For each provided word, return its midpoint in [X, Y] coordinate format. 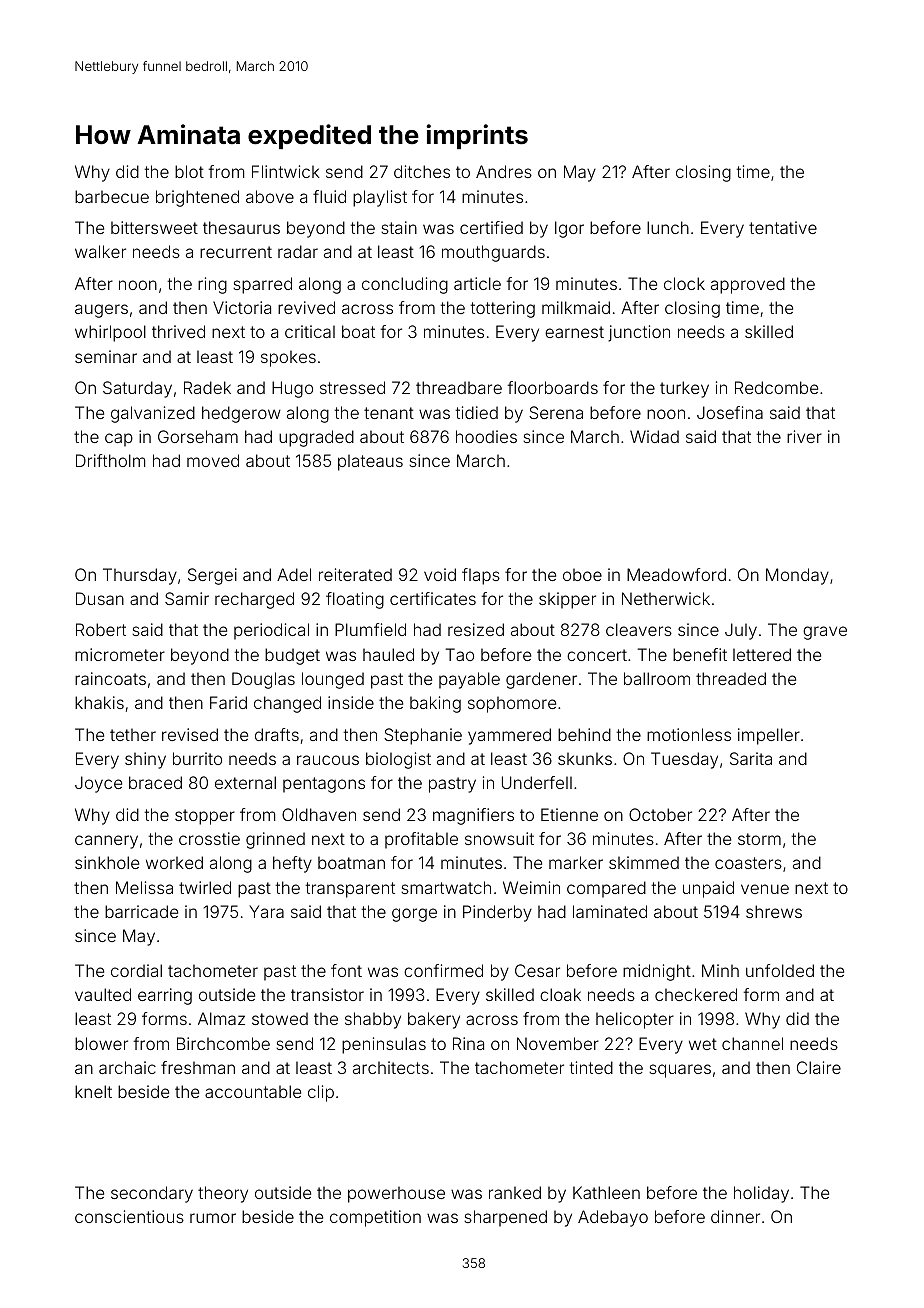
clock [684, 283]
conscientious [129, 1216]
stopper [205, 817]
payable [469, 680]
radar [298, 251]
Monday [797, 576]
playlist [380, 198]
